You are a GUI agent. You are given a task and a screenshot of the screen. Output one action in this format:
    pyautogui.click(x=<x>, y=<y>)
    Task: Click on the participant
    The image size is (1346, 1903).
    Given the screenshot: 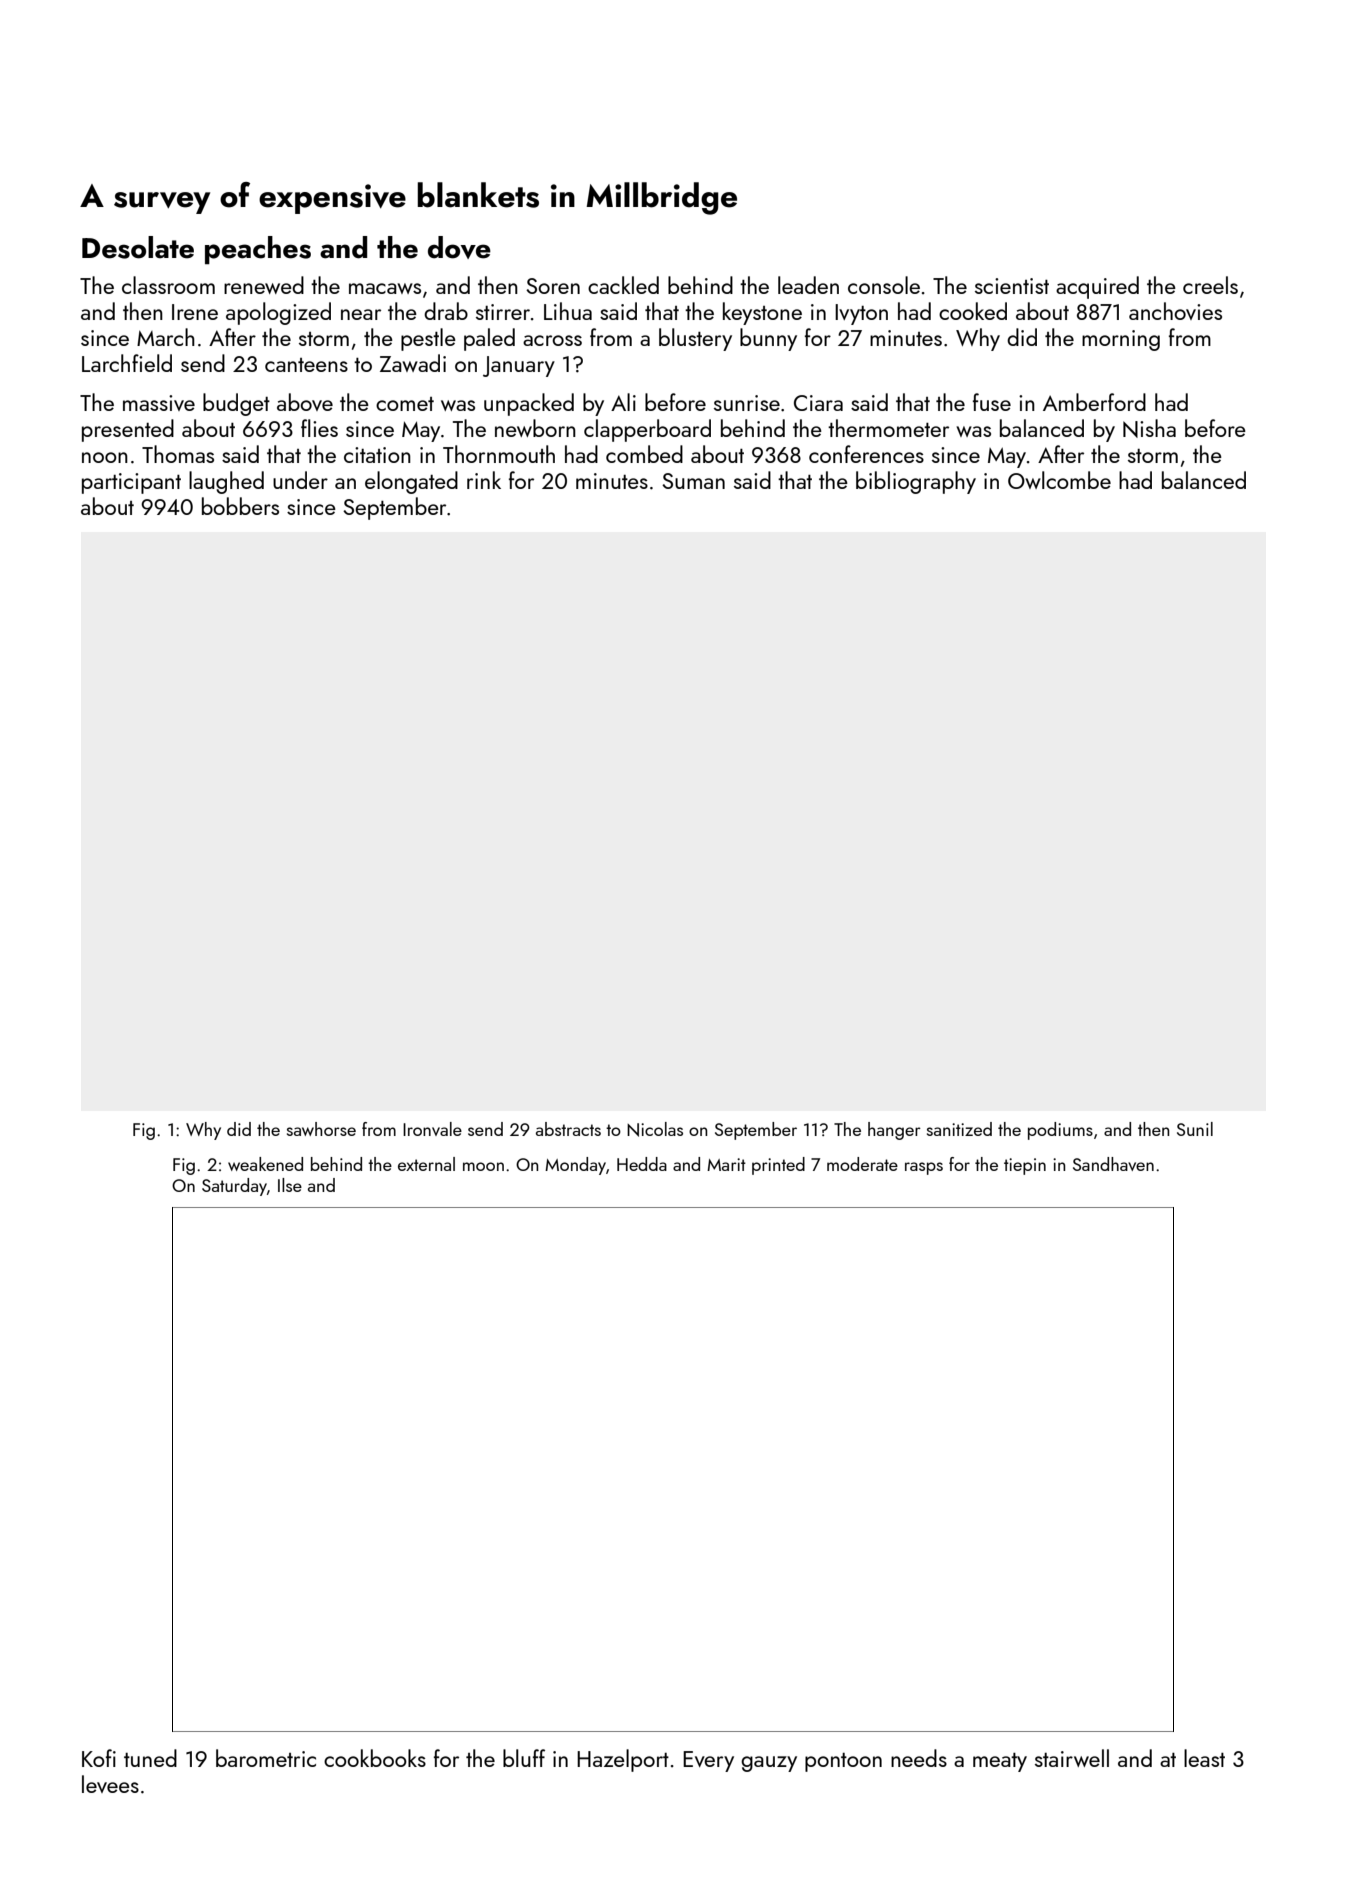 What is the action you would take?
    pyautogui.click(x=131, y=483)
